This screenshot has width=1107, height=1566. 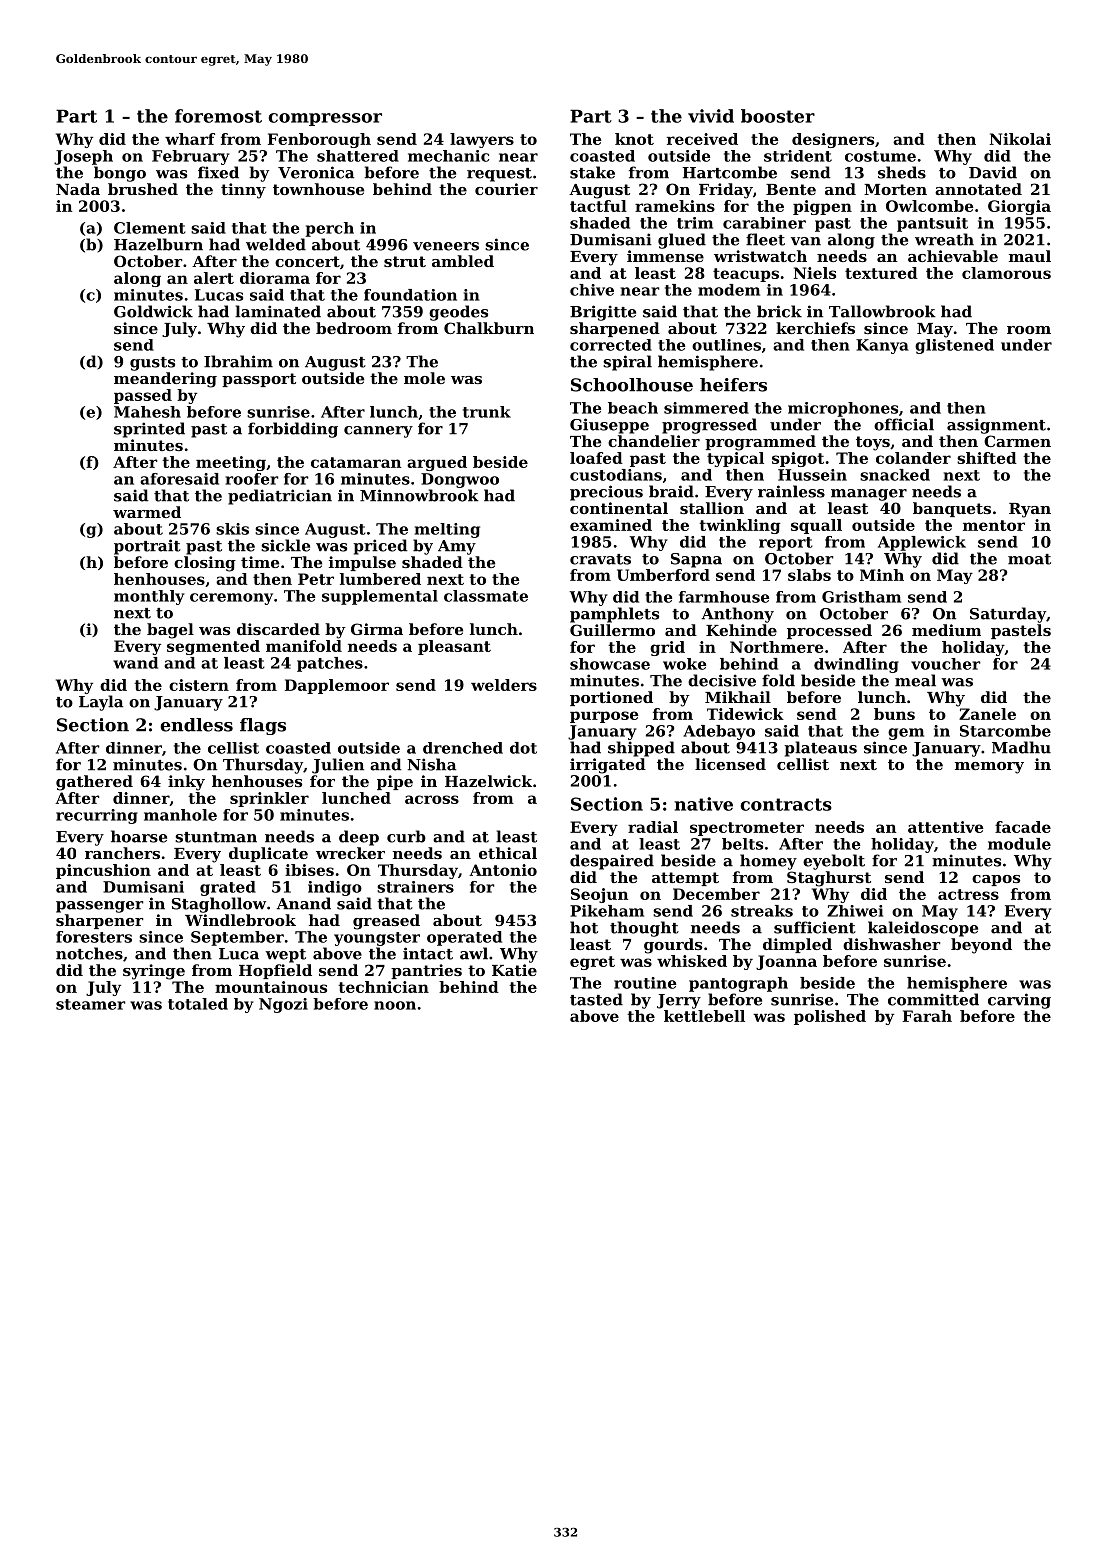 What do you see at coordinates (482, 140) in the screenshot?
I see `lawyers` at bounding box center [482, 140].
